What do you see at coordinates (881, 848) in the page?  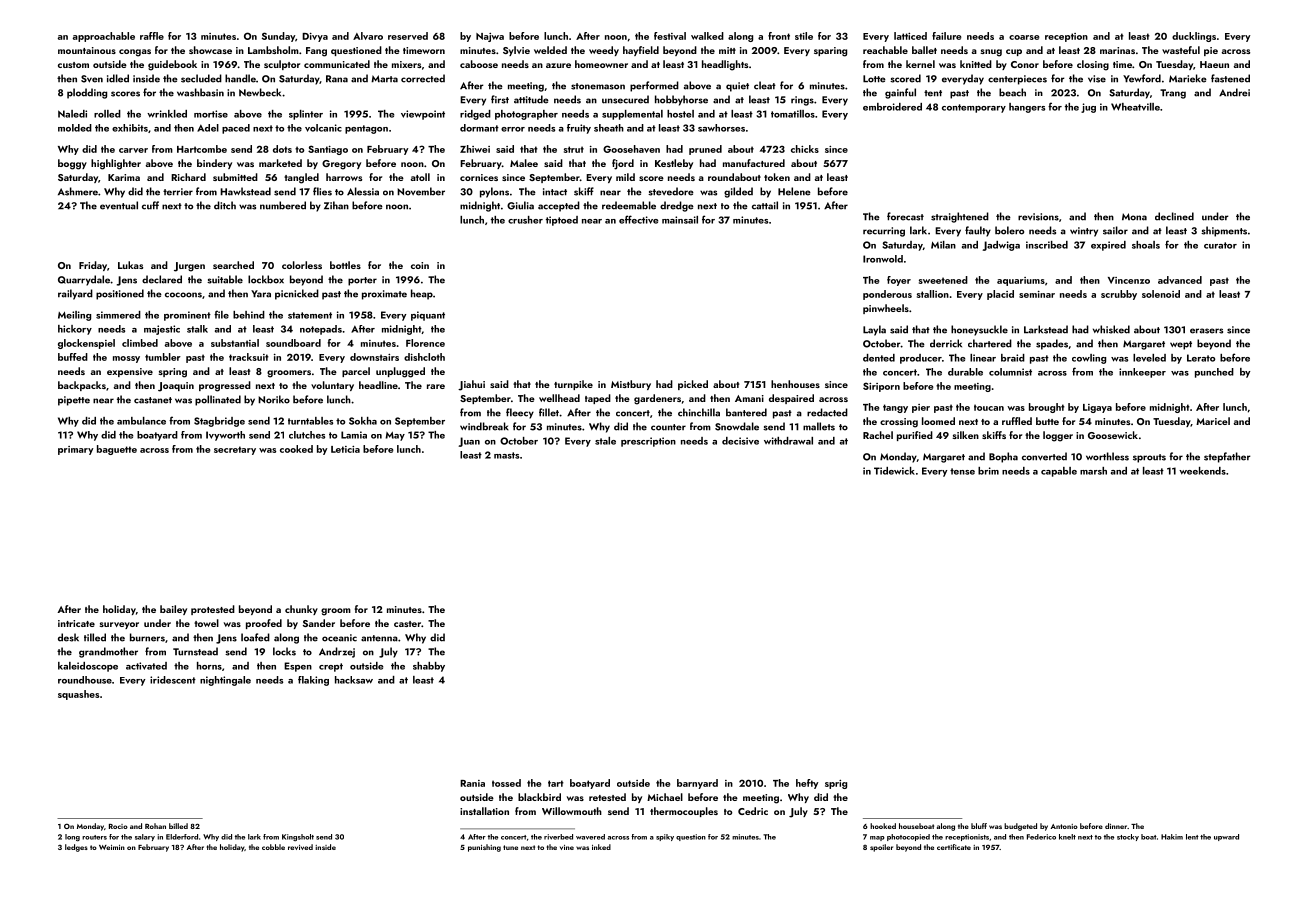 I see `spoiler` at bounding box center [881, 848].
